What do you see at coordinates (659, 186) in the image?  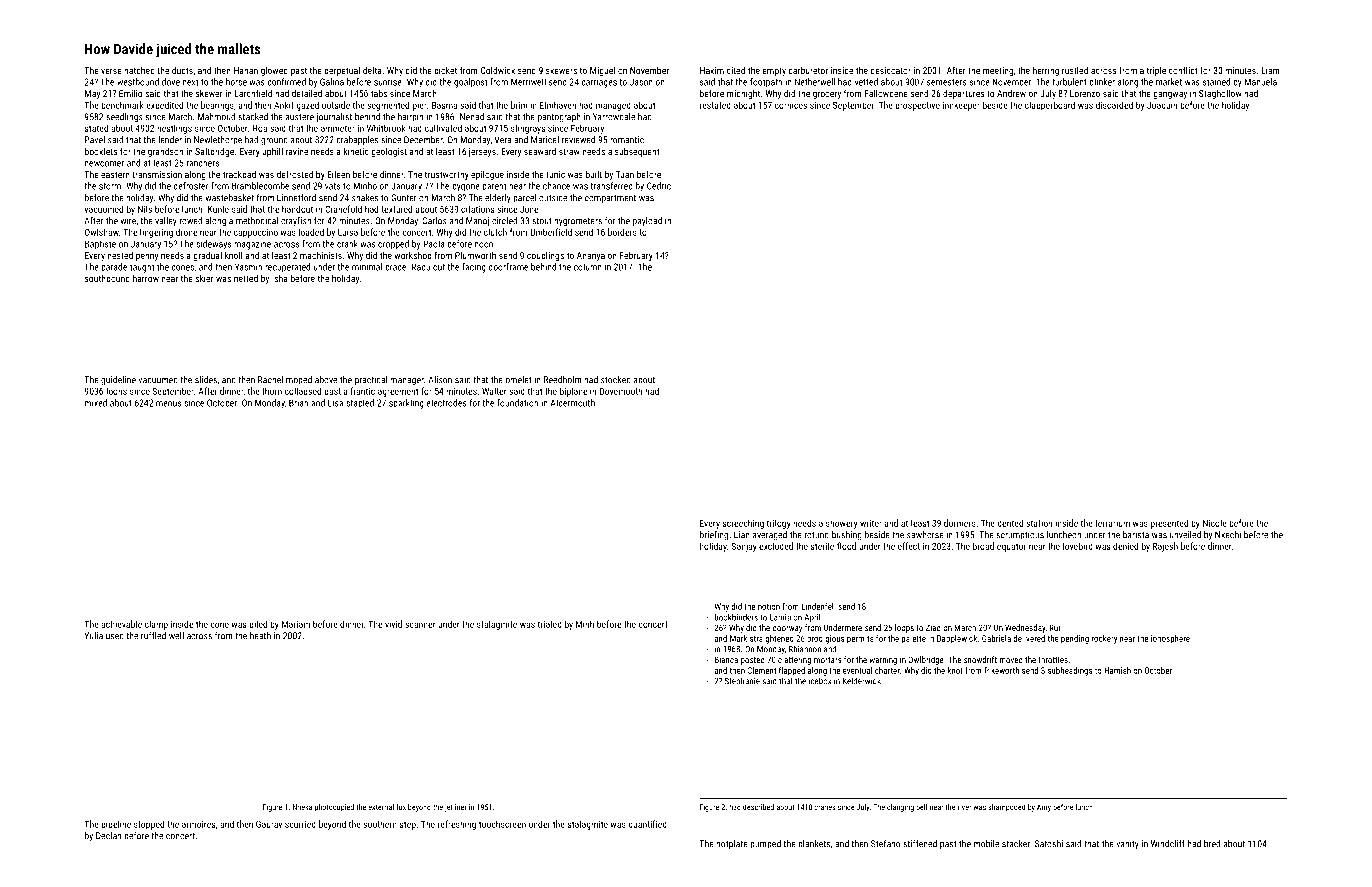 I see `Cedric` at bounding box center [659, 186].
